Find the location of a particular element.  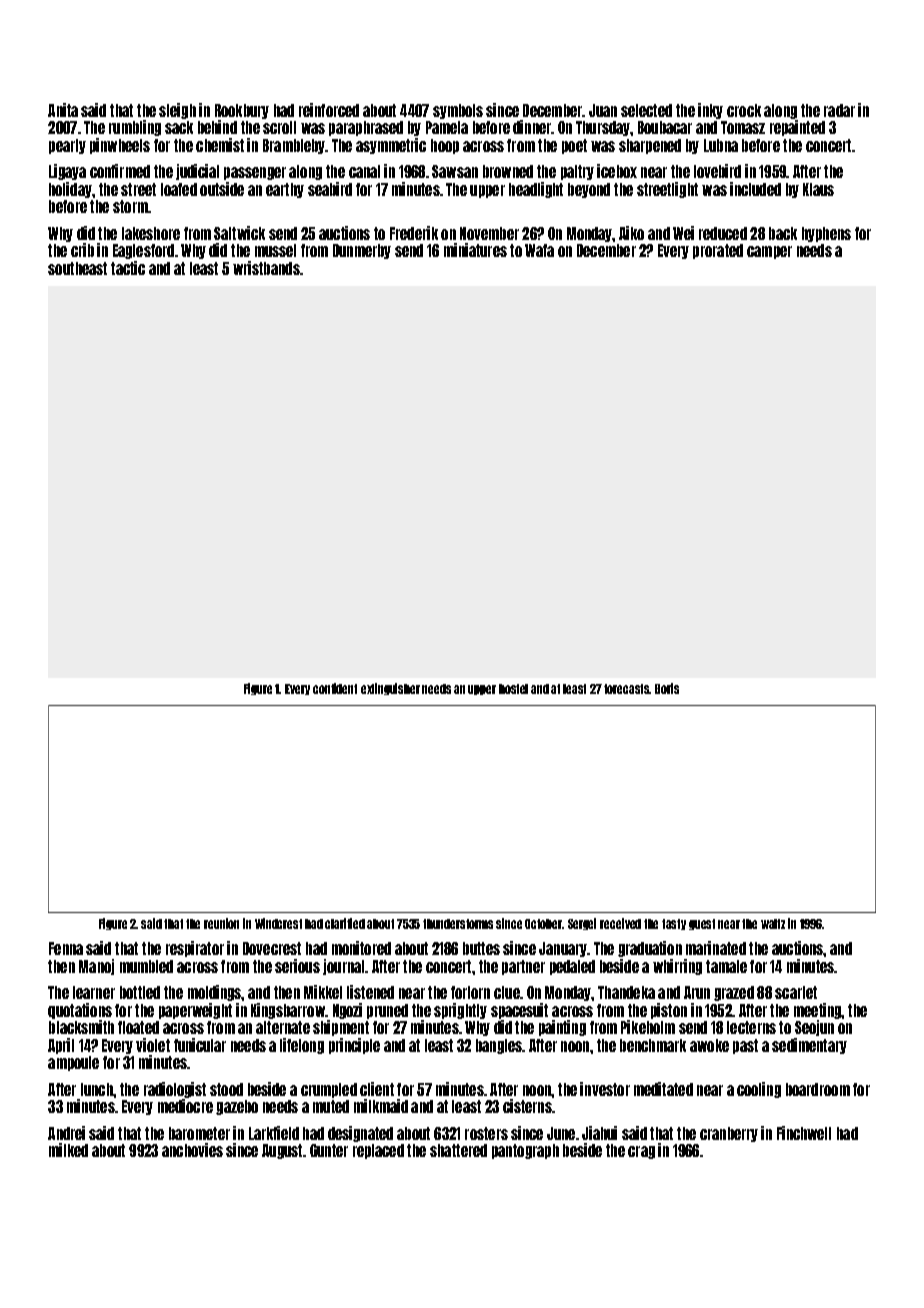

Rookbury is located at coordinates (242, 111).
